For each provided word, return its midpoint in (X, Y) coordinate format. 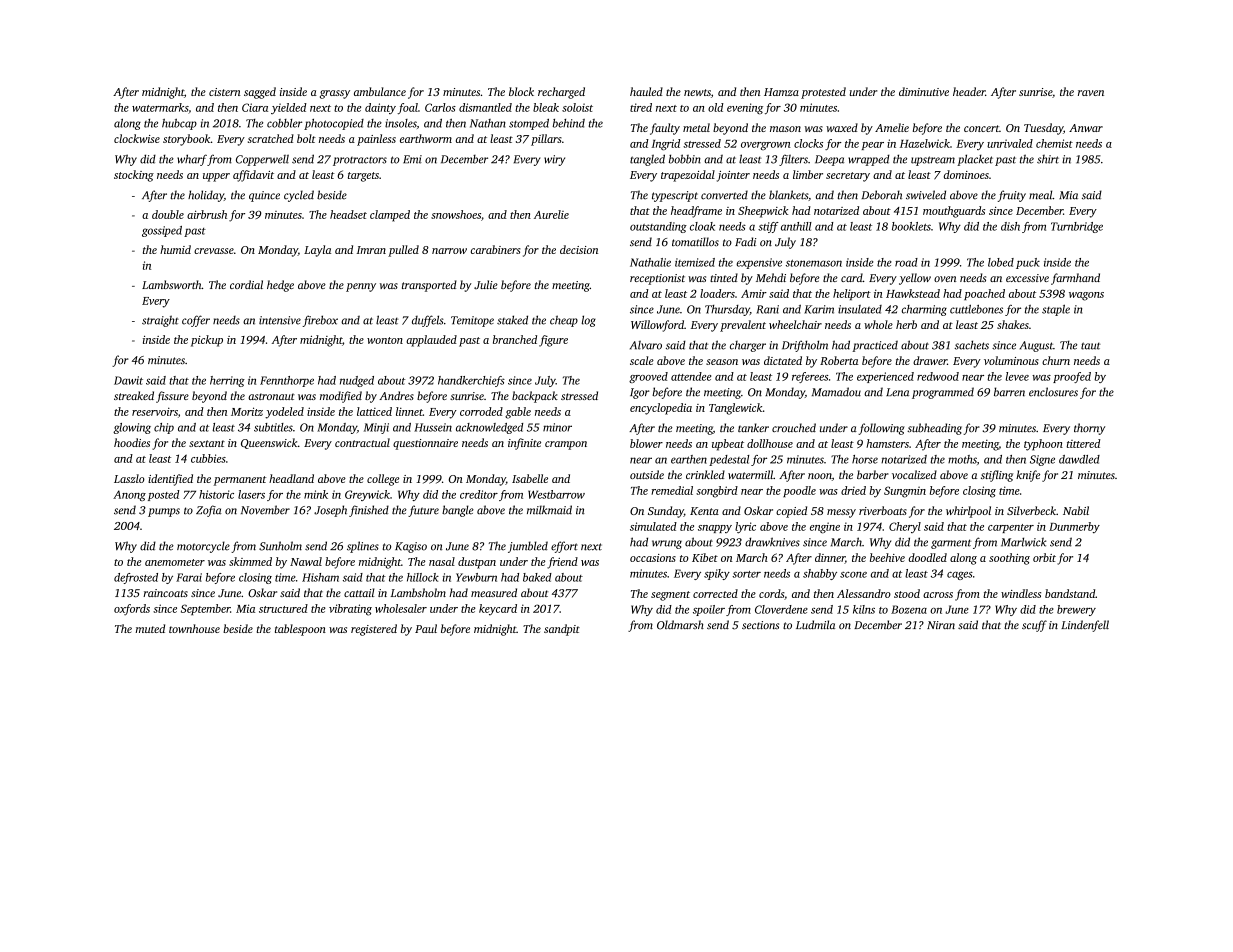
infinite (524, 444)
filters (793, 160)
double (168, 214)
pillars (546, 140)
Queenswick (269, 443)
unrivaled (1010, 143)
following (881, 429)
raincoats (165, 593)
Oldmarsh (680, 625)
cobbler (284, 123)
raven (1091, 93)
